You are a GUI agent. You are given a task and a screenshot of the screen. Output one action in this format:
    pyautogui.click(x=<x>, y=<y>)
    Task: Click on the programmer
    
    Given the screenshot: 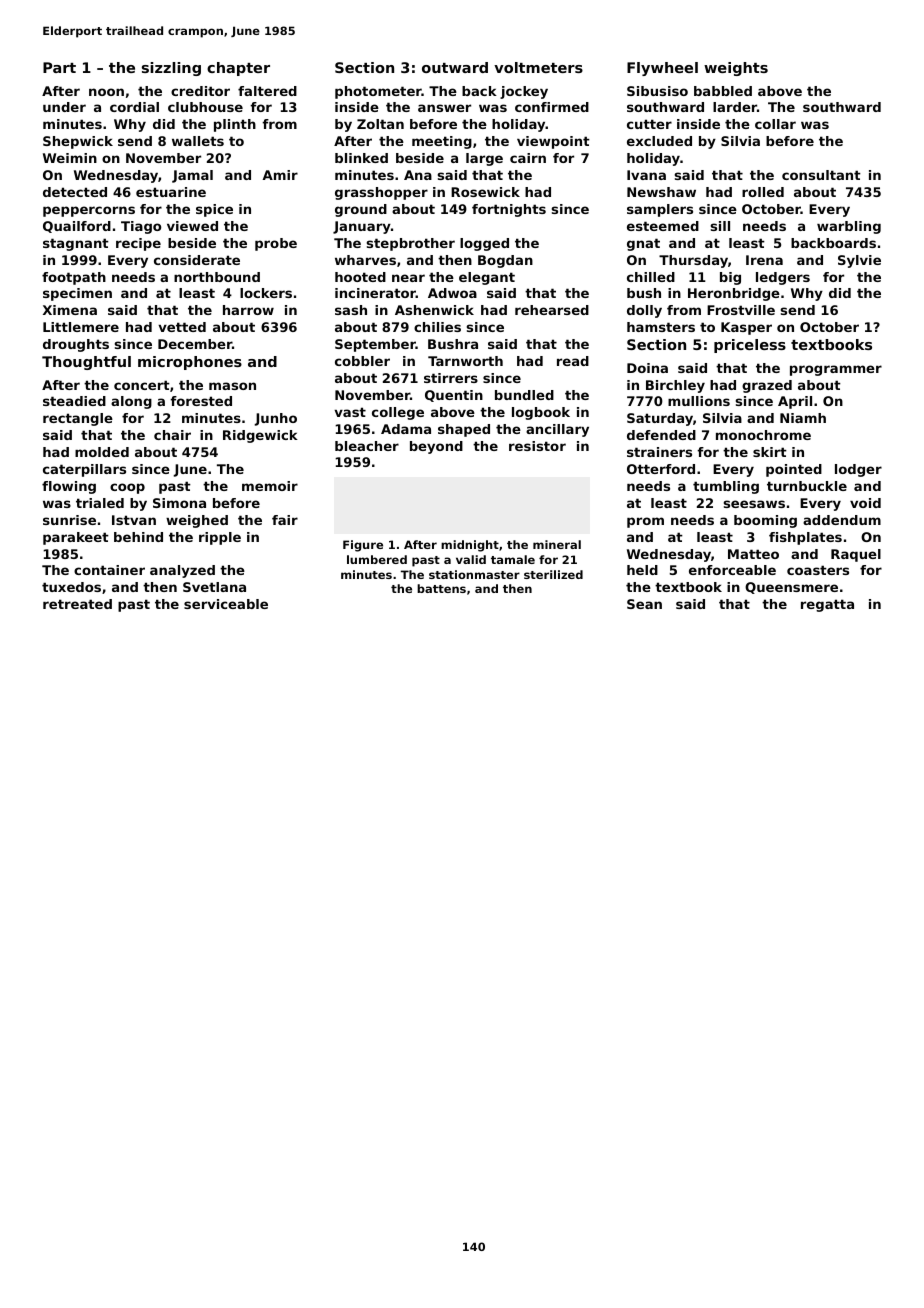 What is the action you would take?
    pyautogui.click(x=836, y=370)
